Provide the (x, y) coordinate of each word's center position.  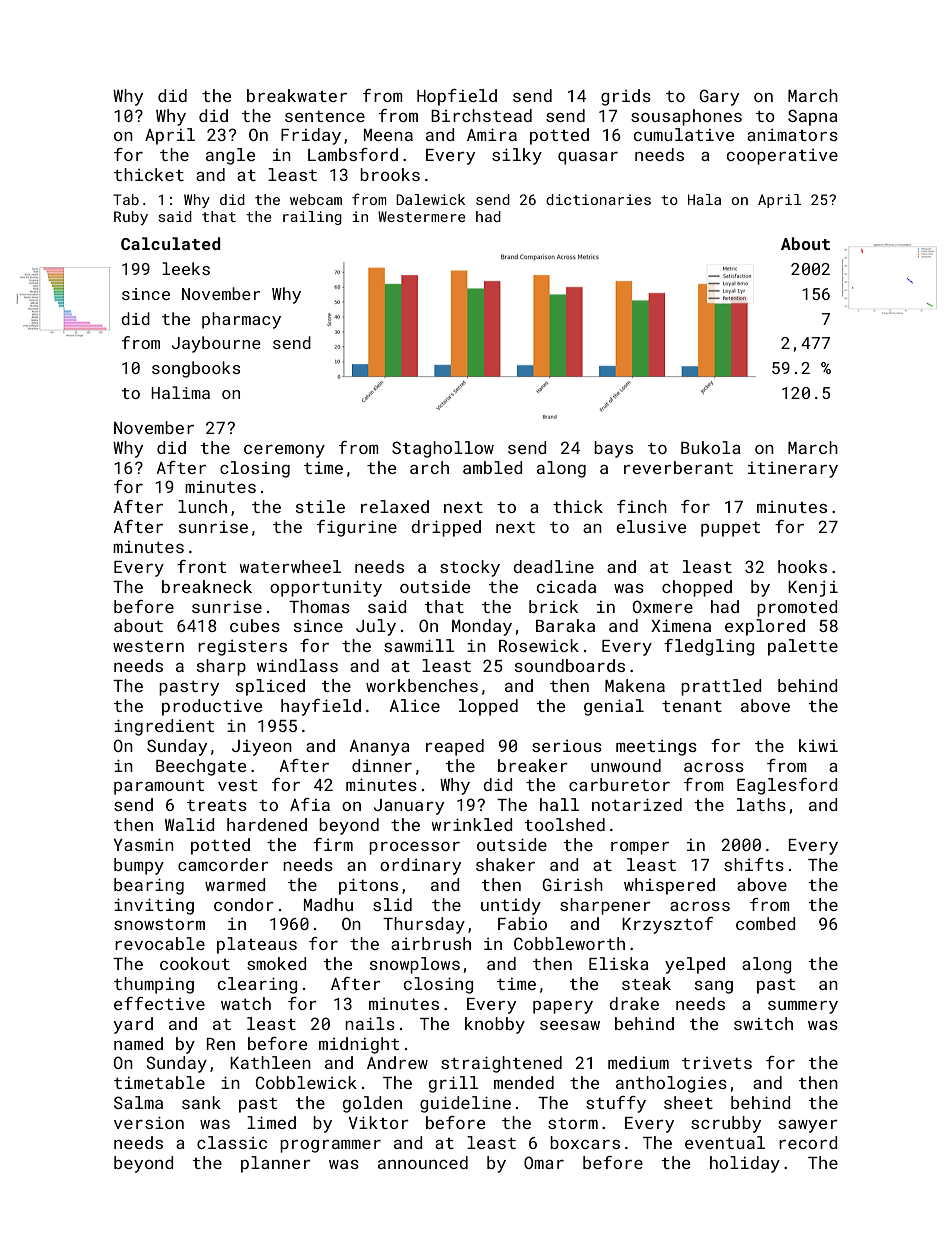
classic (232, 1142)
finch (642, 506)
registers (242, 648)
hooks (802, 566)
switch (763, 1023)
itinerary (793, 470)
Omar (544, 1162)
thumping (154, 985)
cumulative (684, 134)
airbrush (431, 943)
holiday (745, 1164)
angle (230, 156)
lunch (202, 506)
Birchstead (481, 115)
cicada (566, 586)
